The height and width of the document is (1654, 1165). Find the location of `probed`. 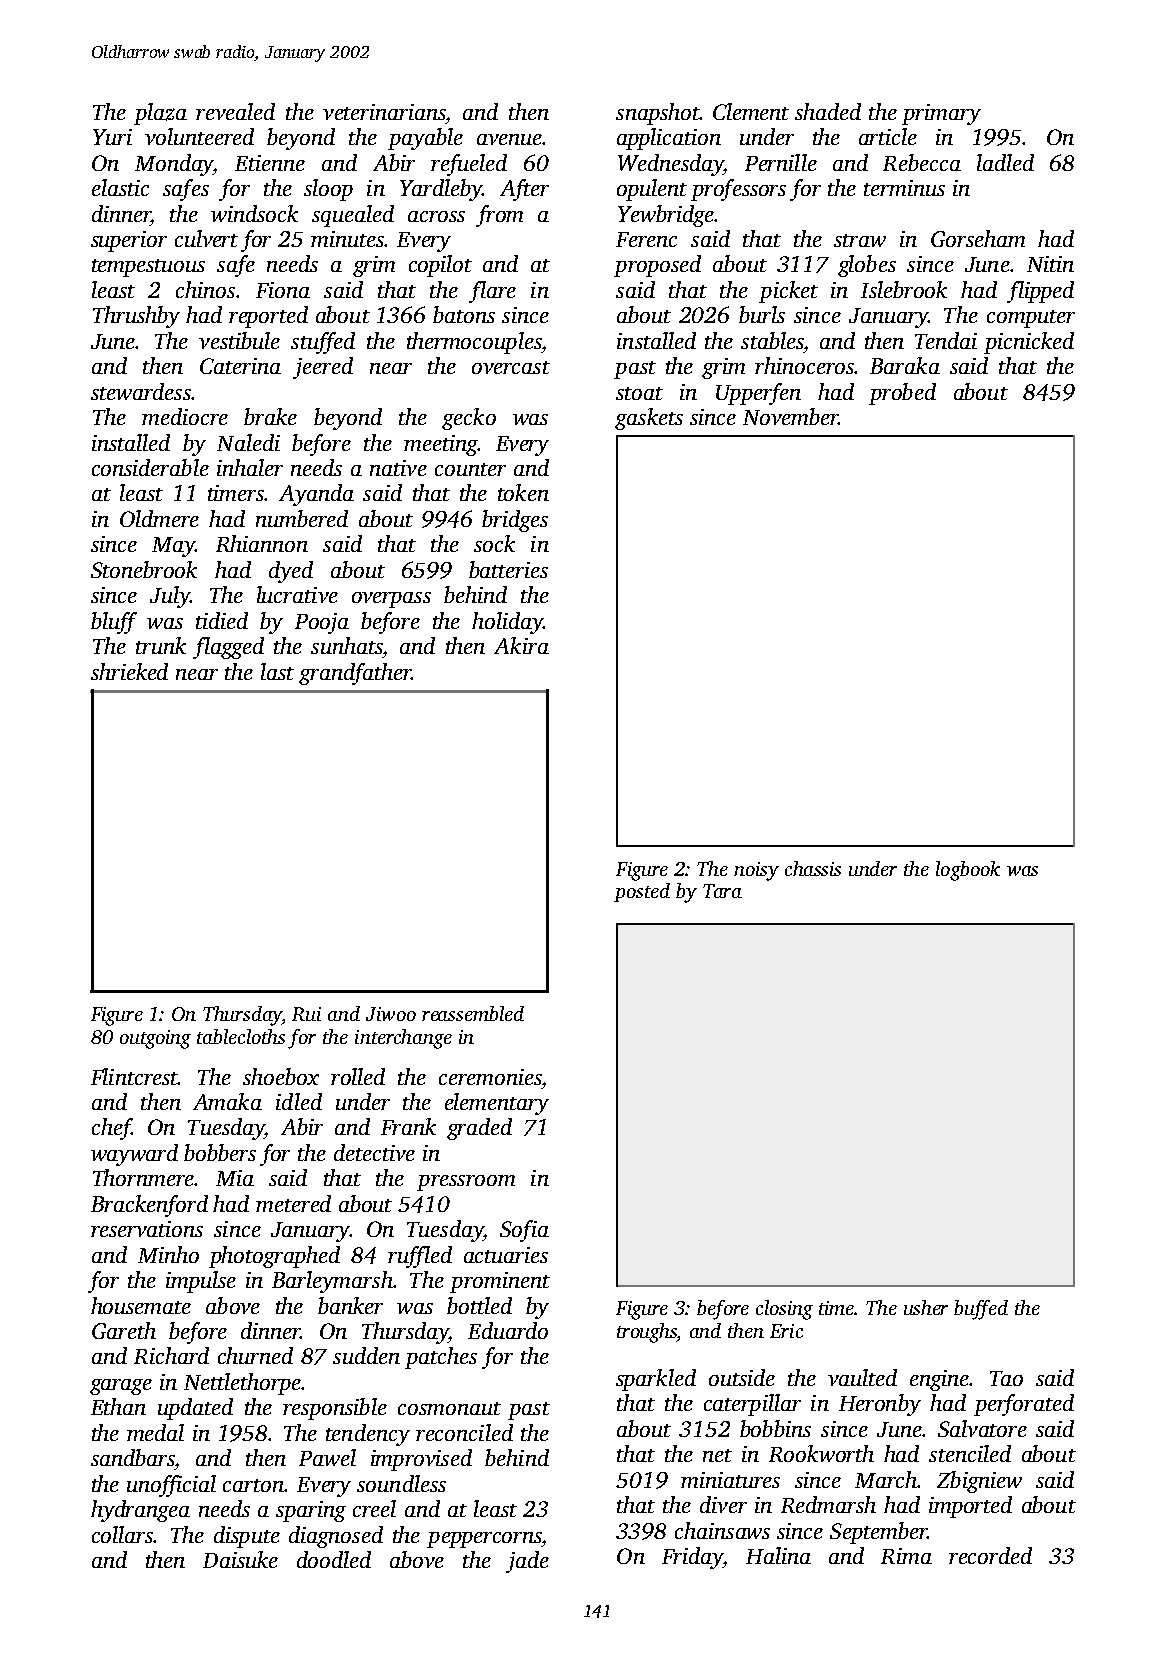

probed is located at coordinates (902, 394).
